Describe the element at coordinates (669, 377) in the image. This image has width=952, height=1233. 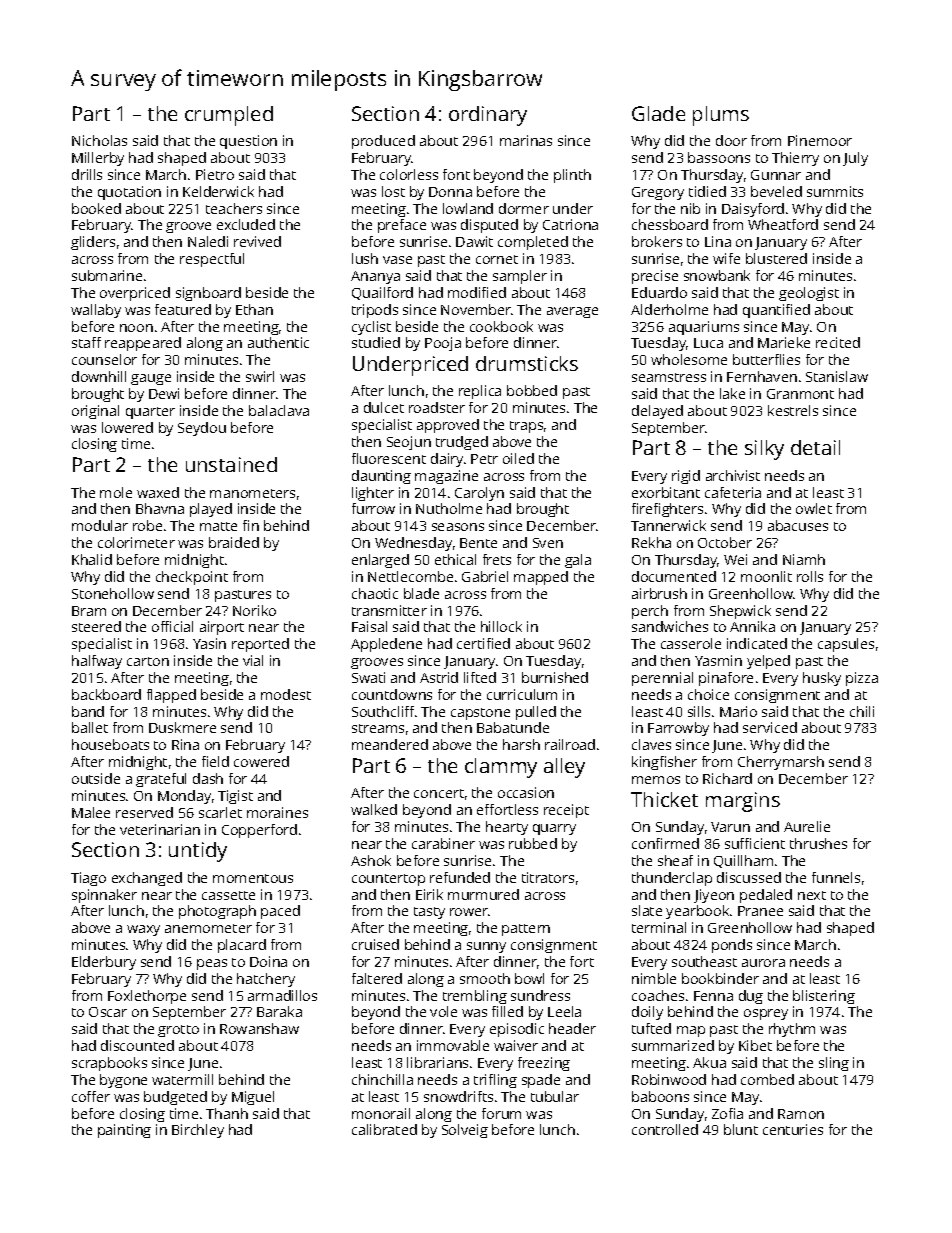
I see `seamstress` at that location.
